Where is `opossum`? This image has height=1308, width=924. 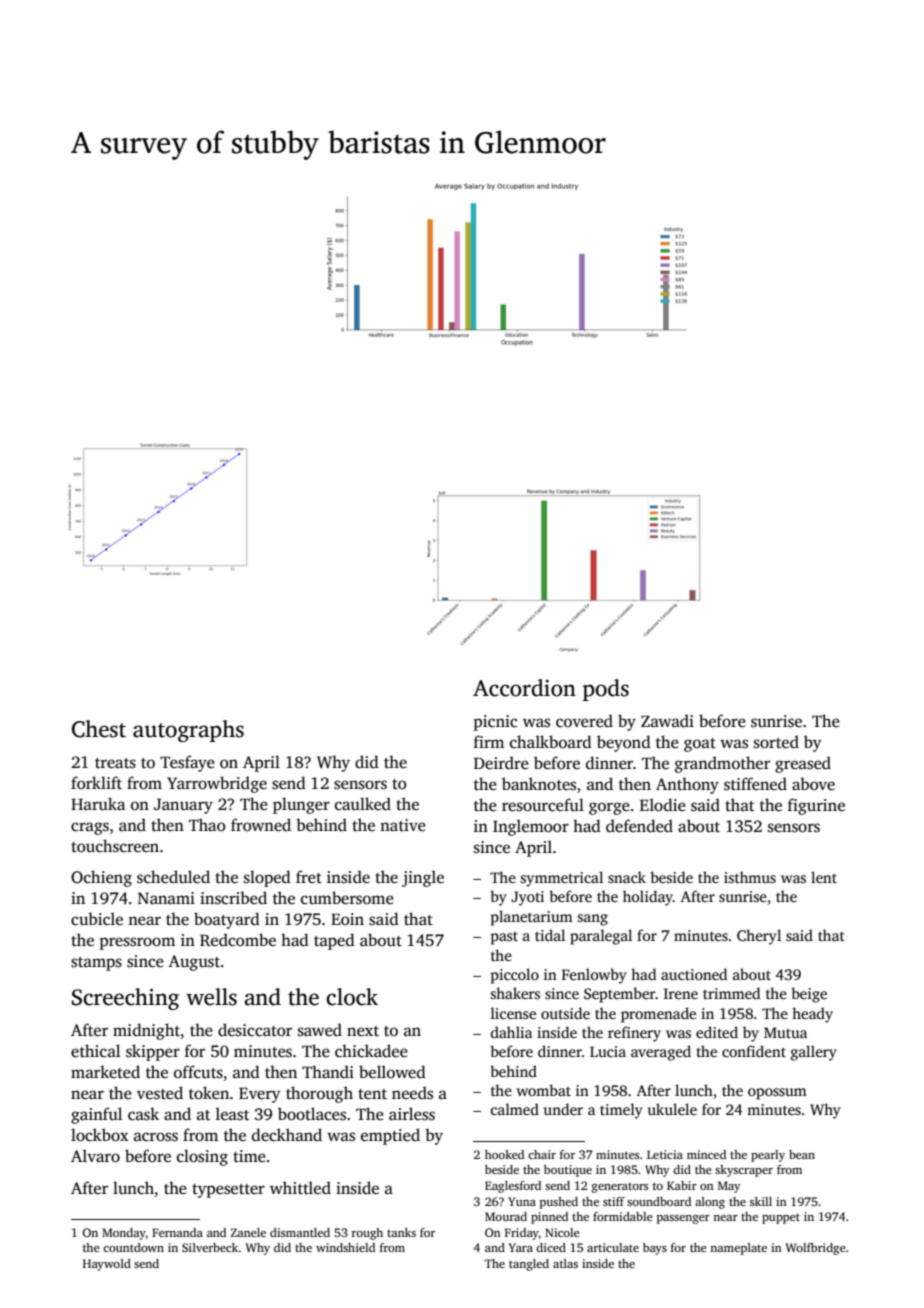 opossum is located at coordinates (777, 1094).
